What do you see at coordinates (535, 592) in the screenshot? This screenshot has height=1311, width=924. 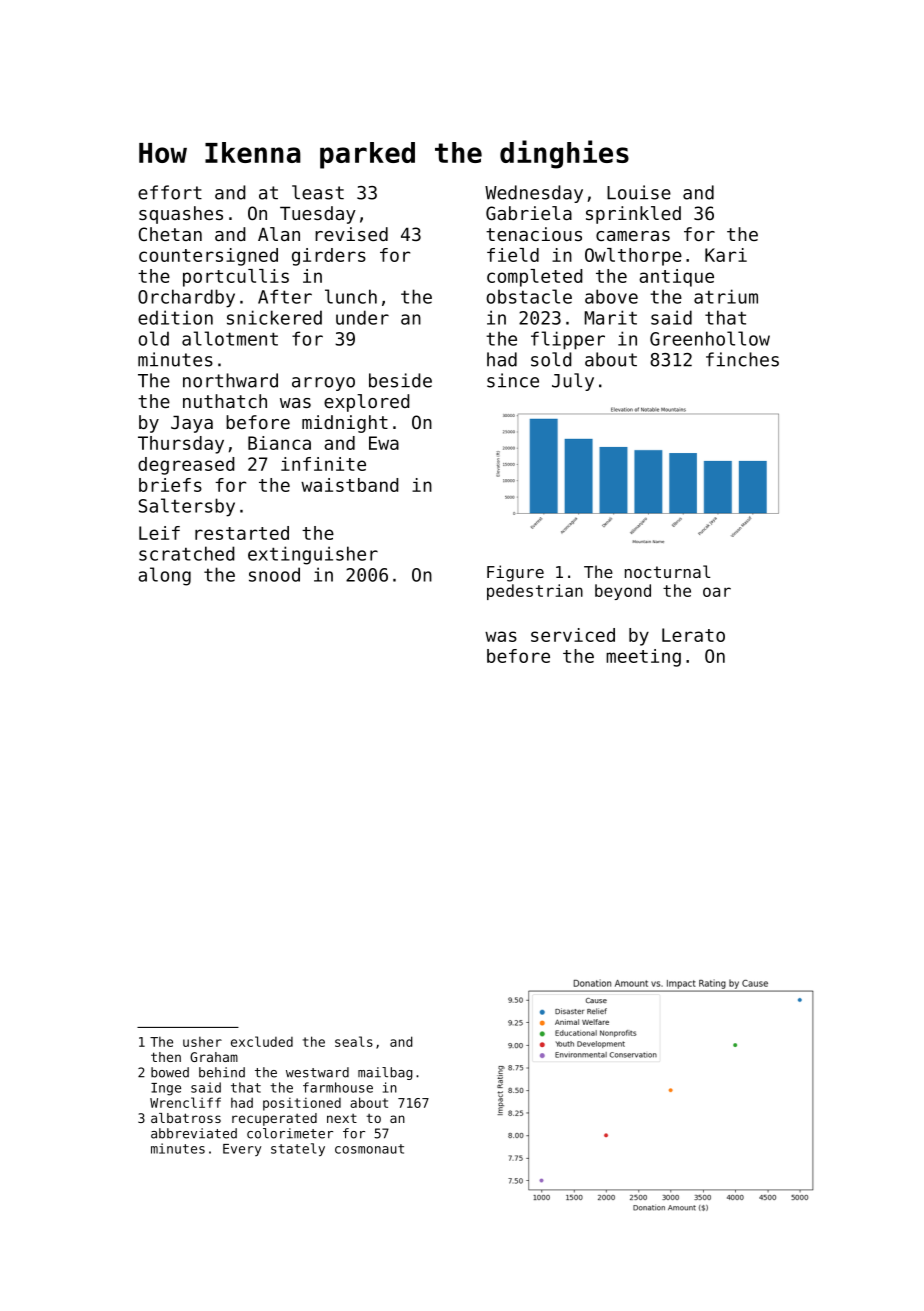 I see `pedestrian` at bounding box center [535, 592].
